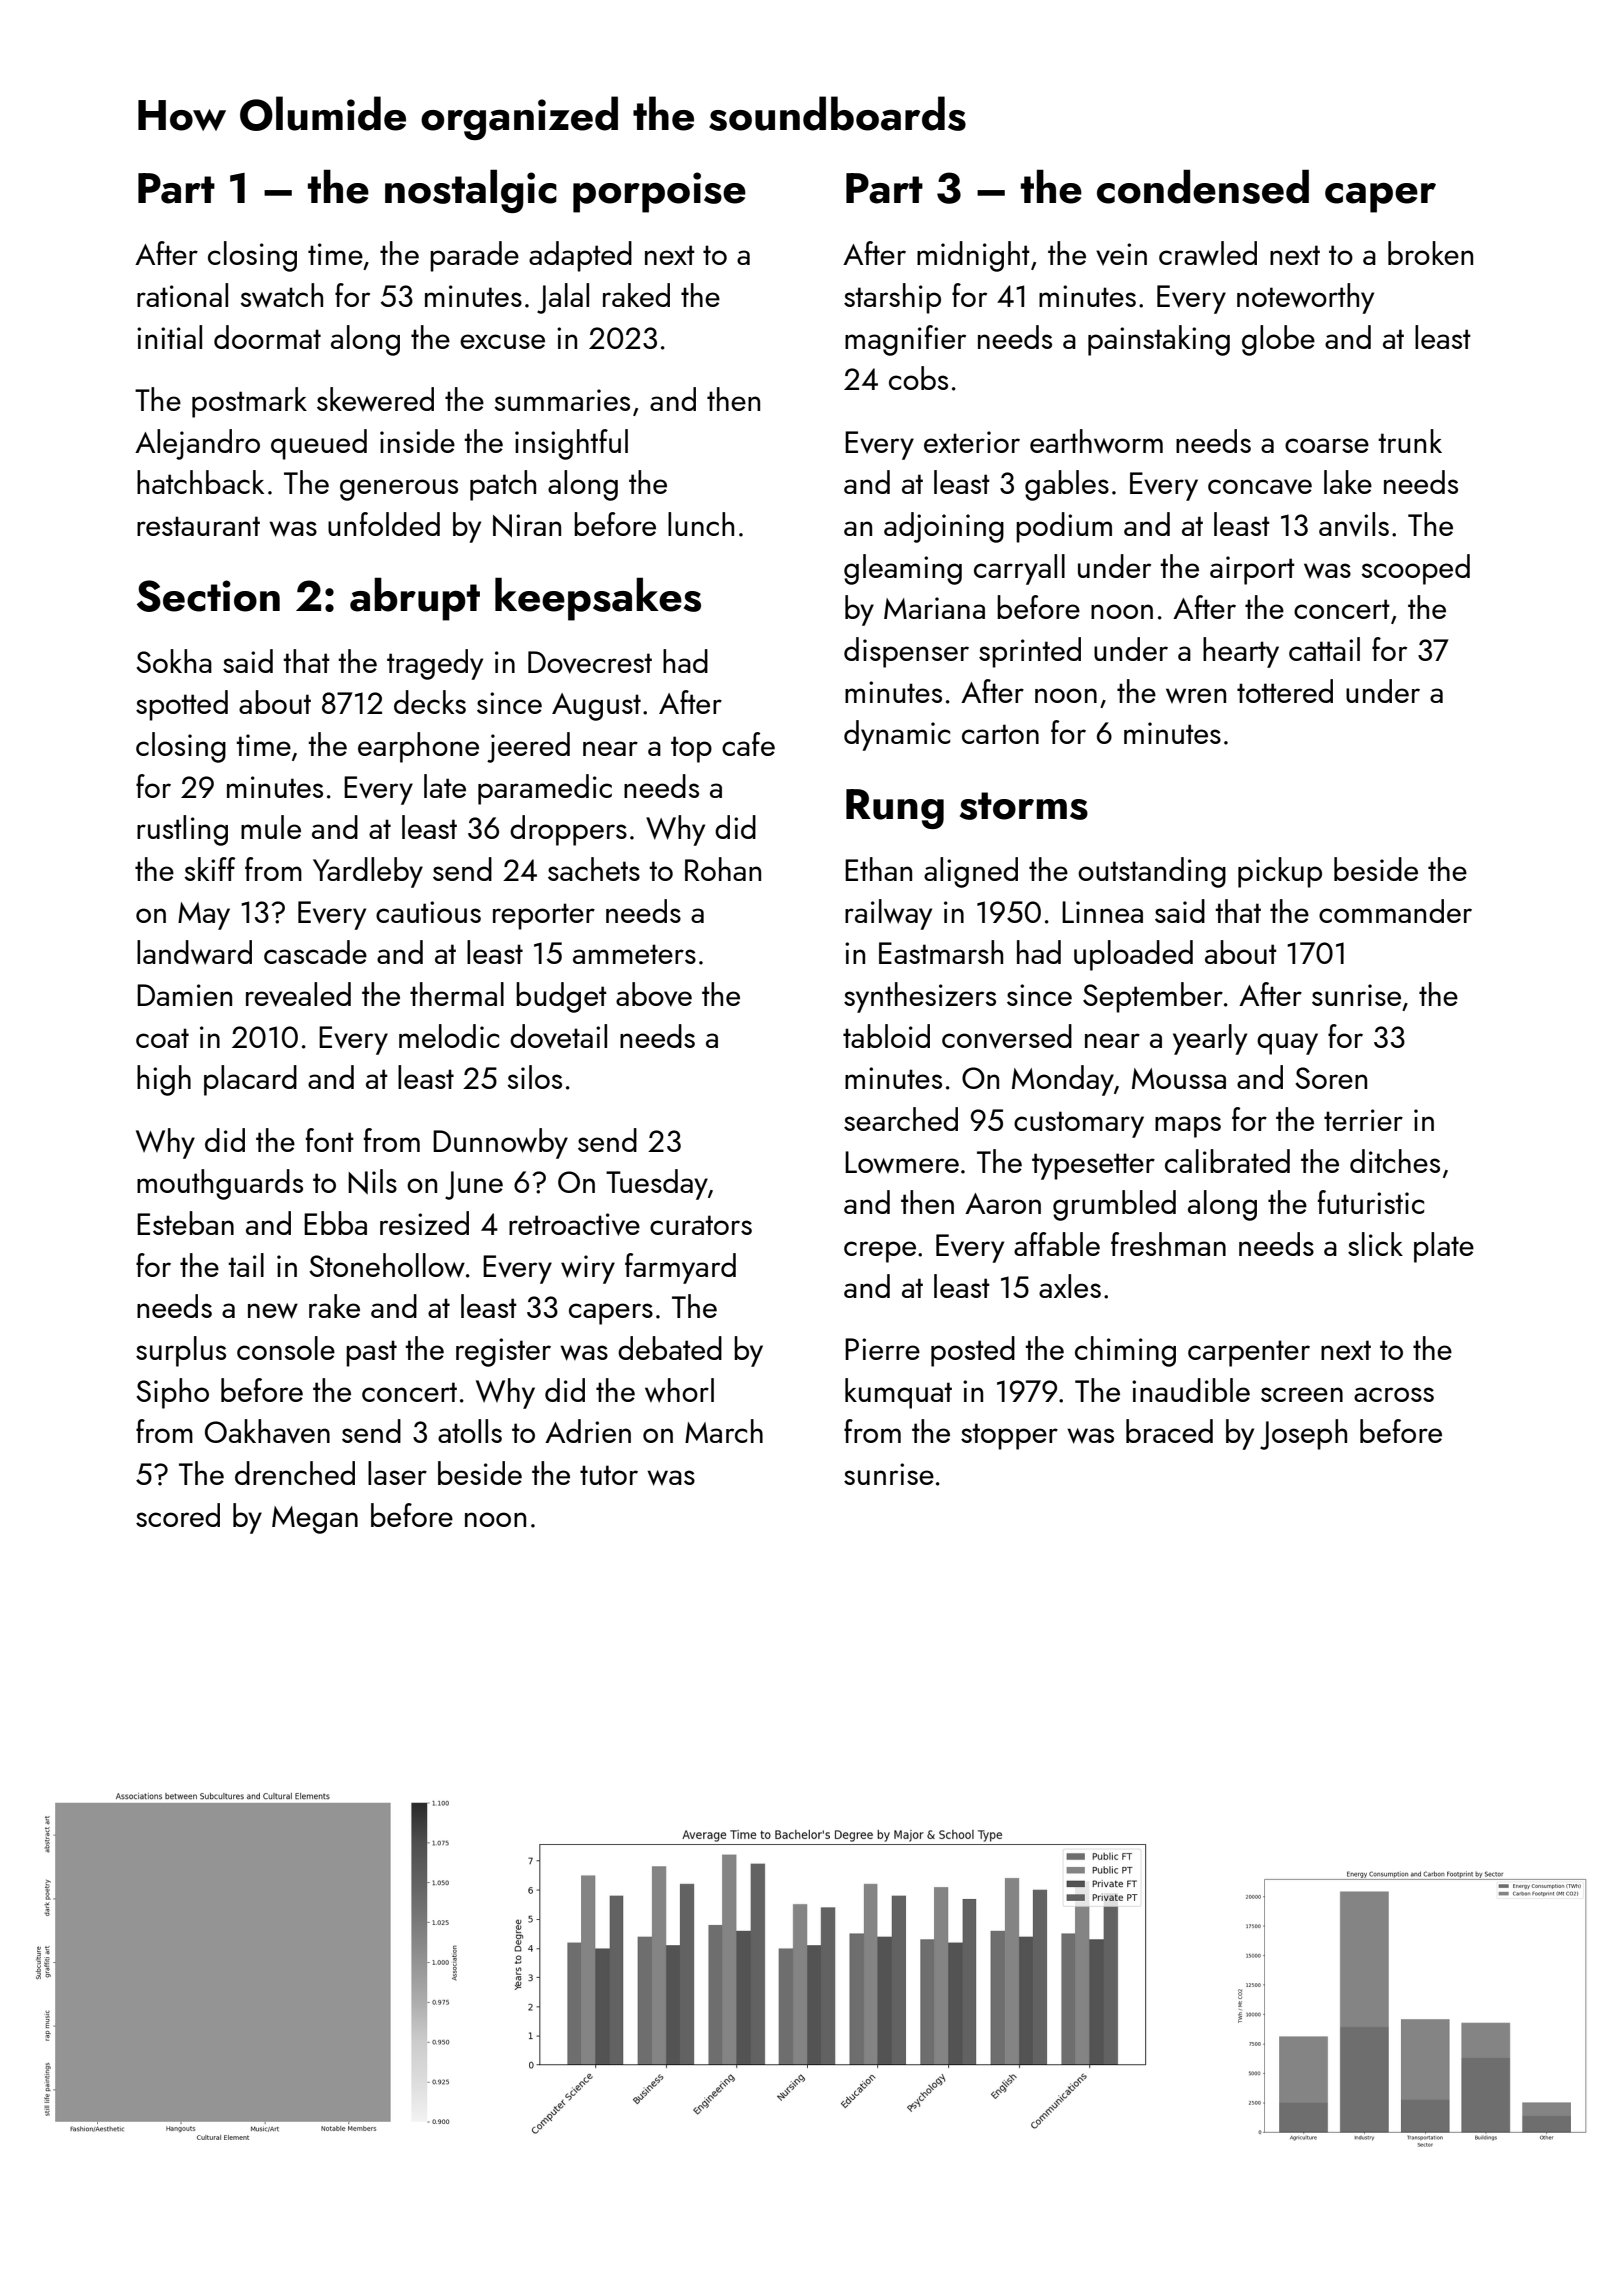 This screenshot has height=2292, width=1620. What do you see at coordinates (271, 827) in the screenshot?
I see `mule` at bounding box center [271, 827].
